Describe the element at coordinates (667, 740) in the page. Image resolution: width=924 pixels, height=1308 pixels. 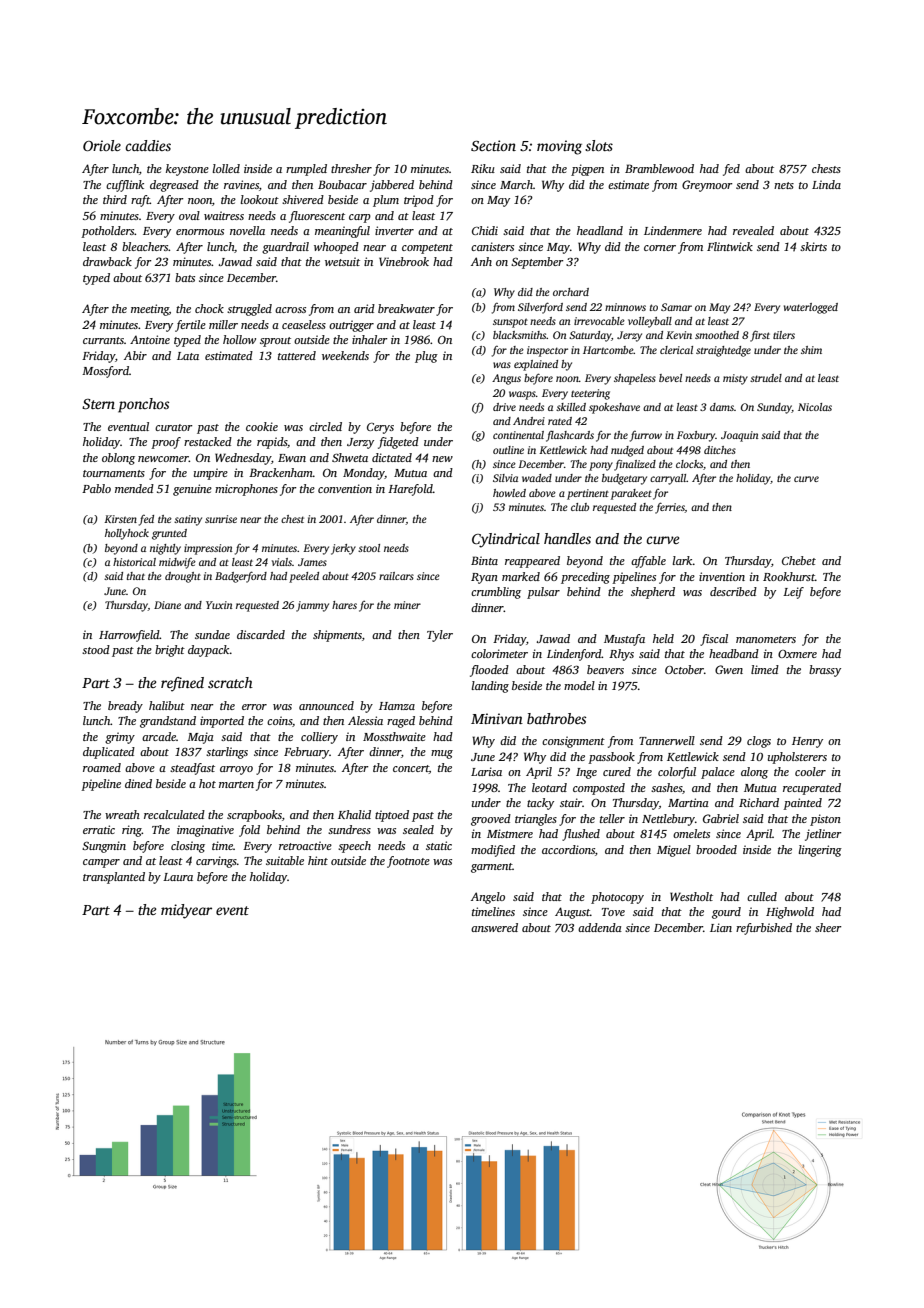
I see `Tannerwell` at that location.
